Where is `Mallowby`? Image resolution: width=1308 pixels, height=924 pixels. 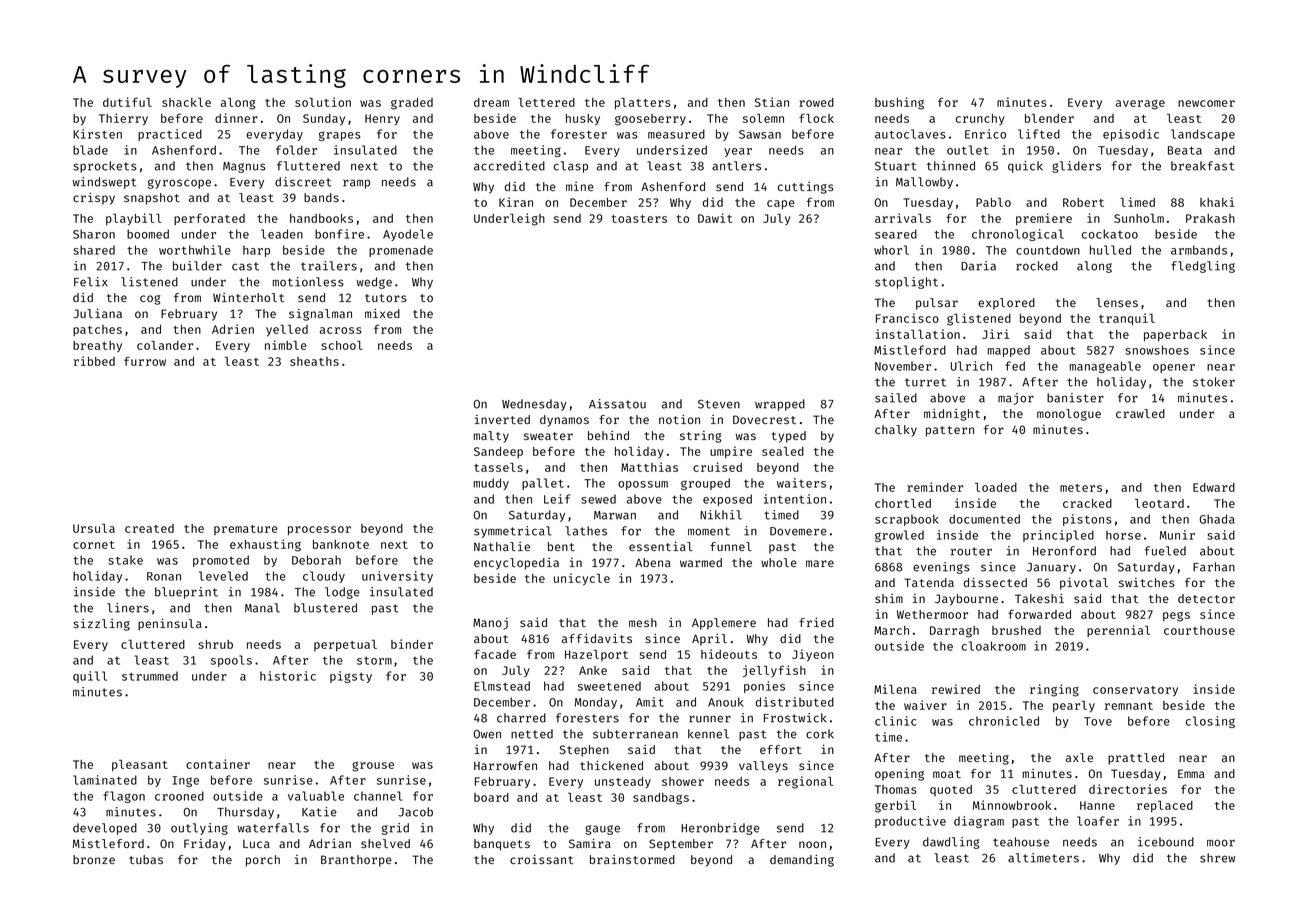
Mallowby is located at coordinates (924, 183).
